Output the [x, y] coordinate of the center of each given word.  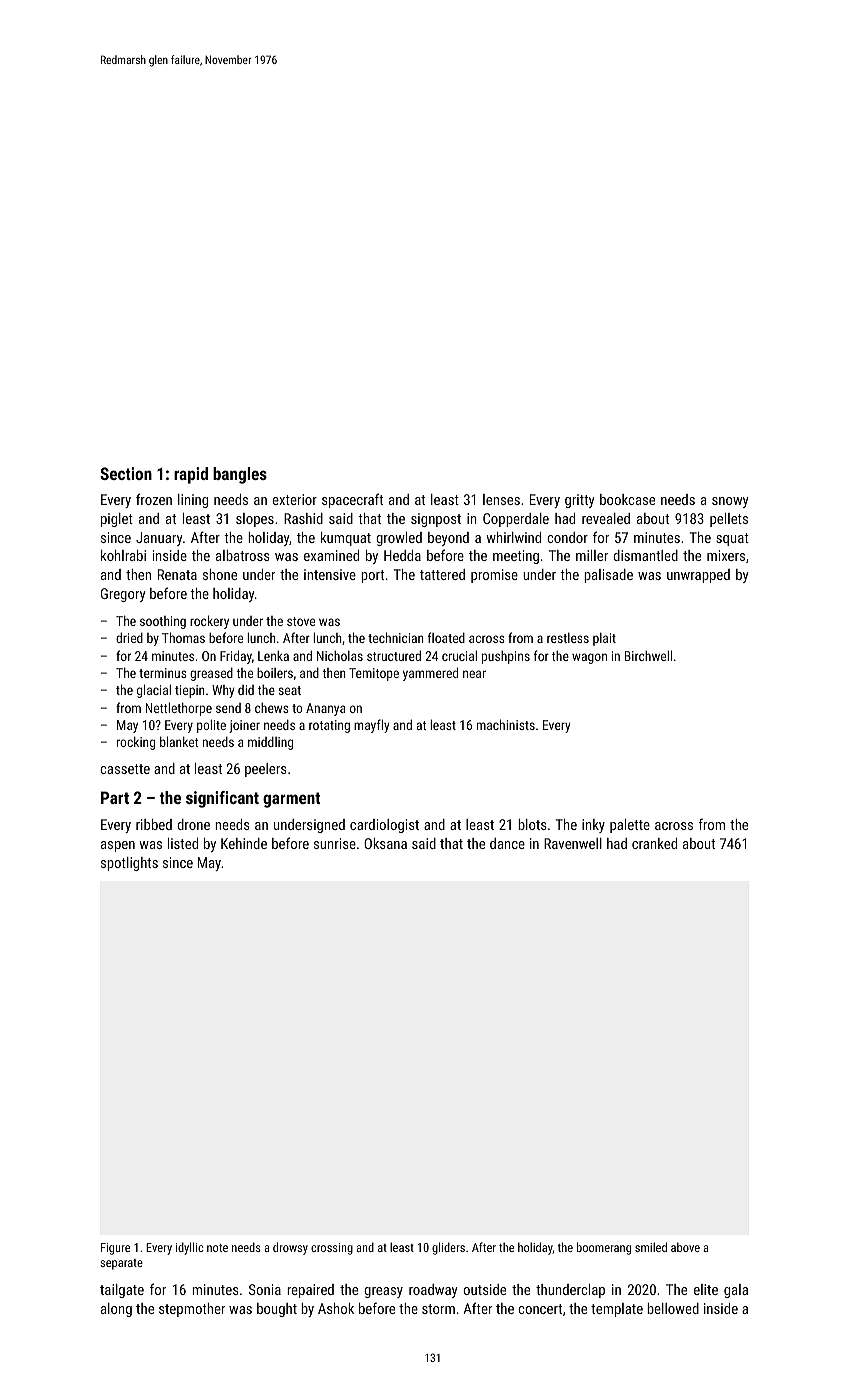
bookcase [627, 499]
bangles [240, 475]
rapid [191, 475]
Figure [115, 1249]
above [685, 1247]
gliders [448, 1248]
